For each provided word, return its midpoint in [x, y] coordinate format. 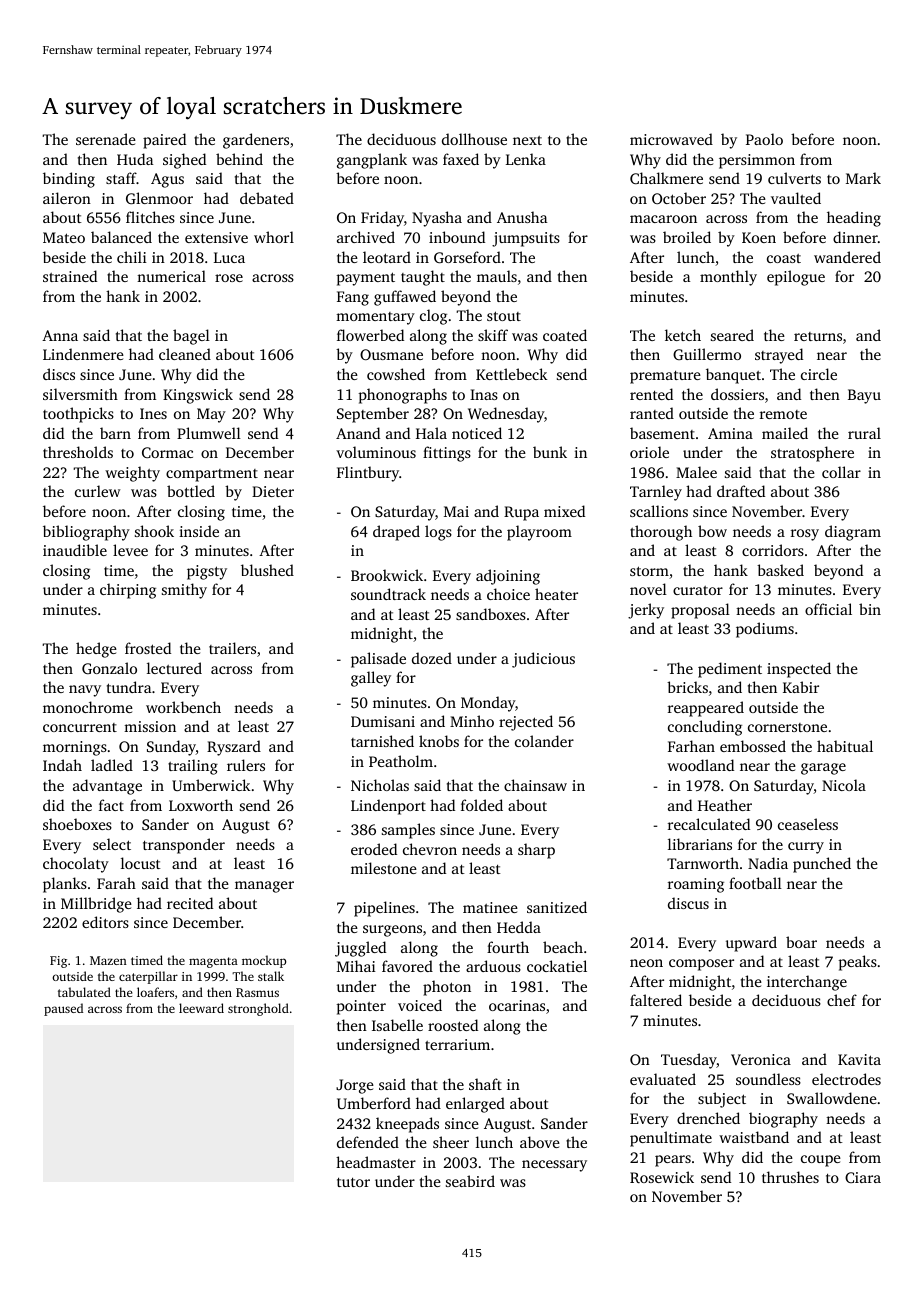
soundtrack [388, 594]
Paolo [764, 139]
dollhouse [474, 139]
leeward [201, 1008]
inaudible [75, 550]
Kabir [801, 687]
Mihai [356, 966]
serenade [106, 139]
